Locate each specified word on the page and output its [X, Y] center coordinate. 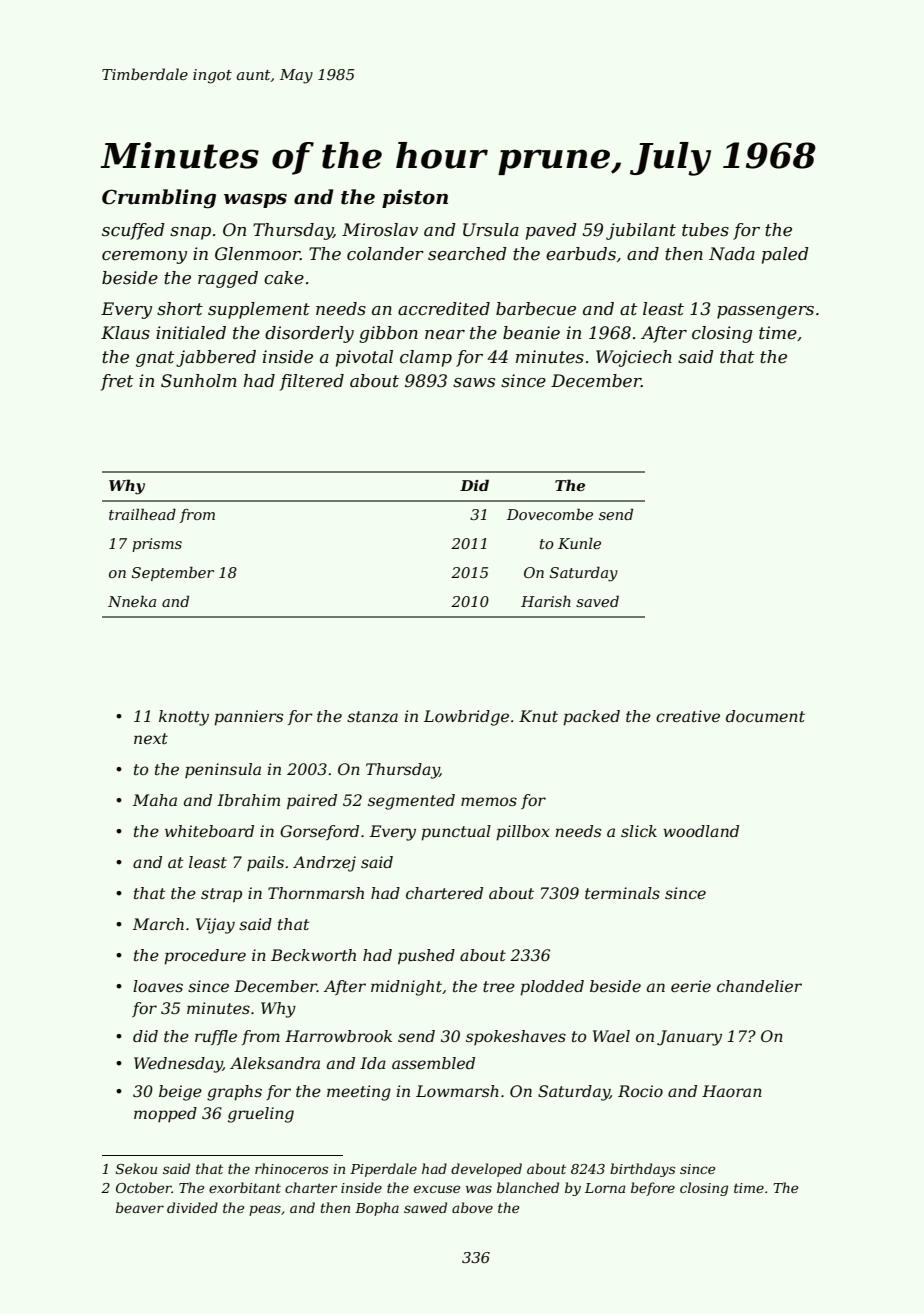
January [689, 1038]
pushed [426, 957]
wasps [255, 200]
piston [415, 198]
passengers [765, 312]
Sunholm [199, 381]
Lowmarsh [457, 1091]
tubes [705, 230]
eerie [691, 986]
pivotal [364, 358]
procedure [205, 957]
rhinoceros [291, 1168]
